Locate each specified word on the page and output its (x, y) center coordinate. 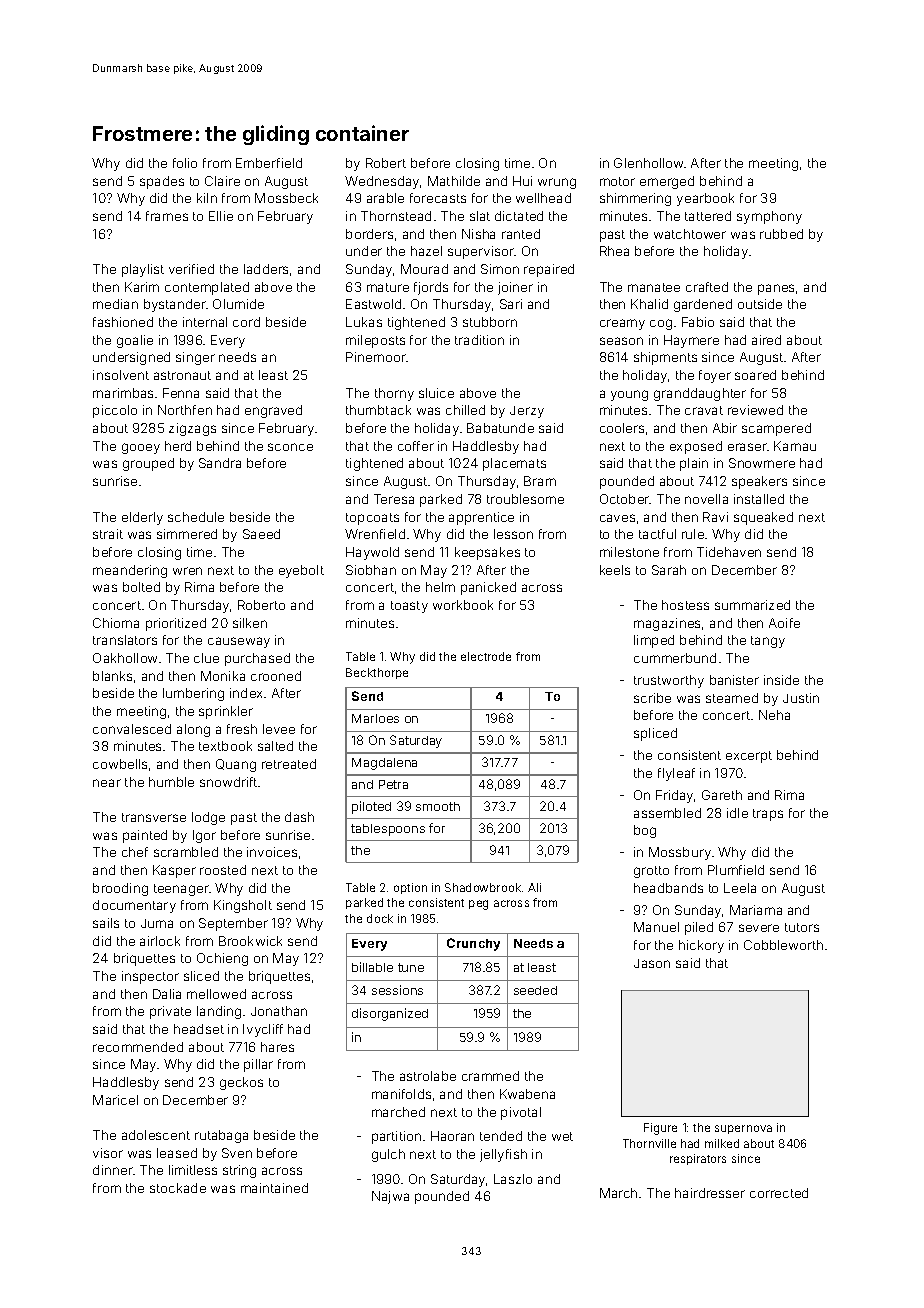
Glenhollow (648, 163)
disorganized (390, 1014)
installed (759, 499)
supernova (743, 1129)
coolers (622, 428)
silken (250, 623)
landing (219, 1012)
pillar (258, 1065)
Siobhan (371, 570)
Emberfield (269, 163)
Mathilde (454, 181)
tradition (479, 340)
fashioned (123, 322)
